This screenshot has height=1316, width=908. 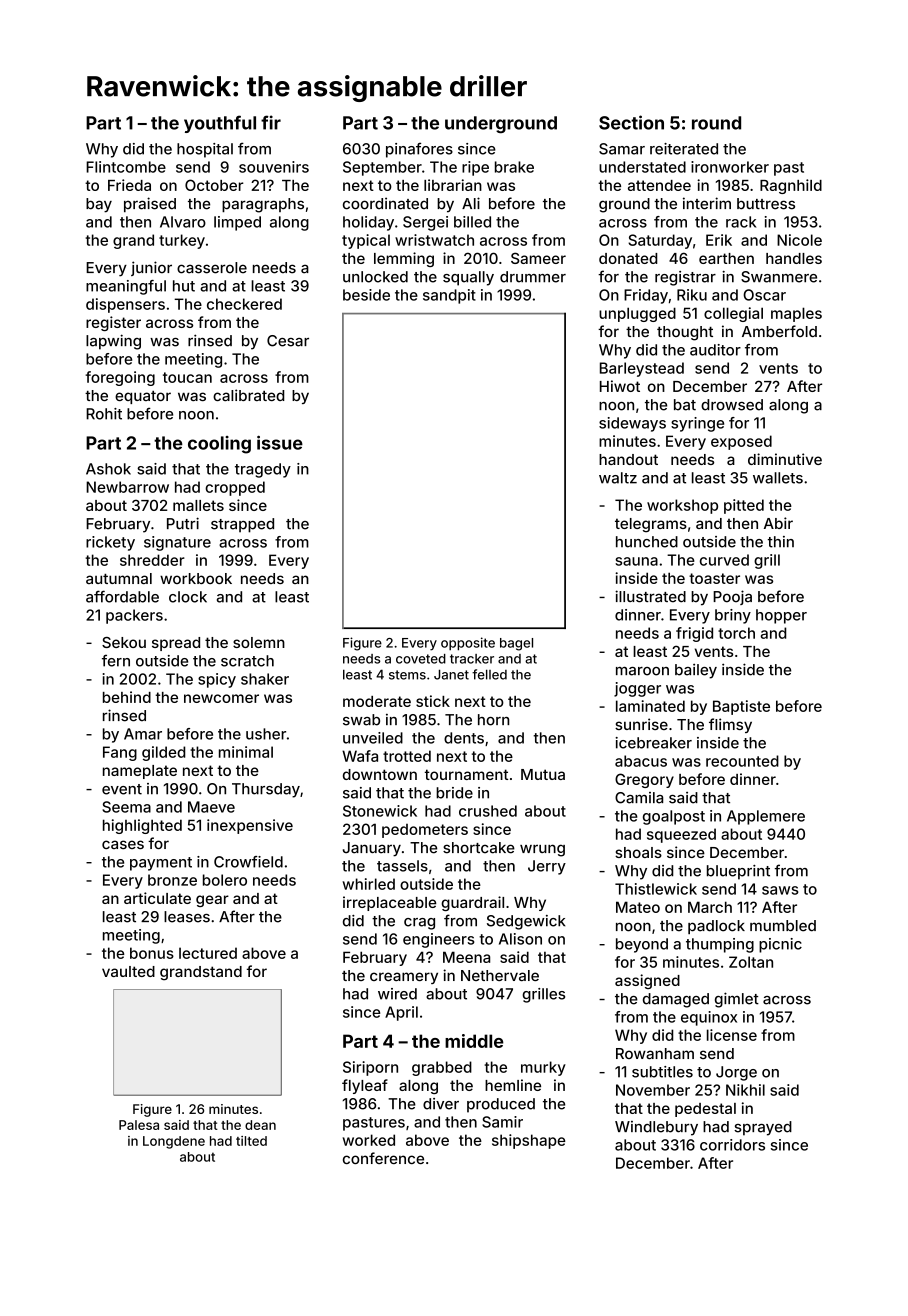 I want to click on subtitles, so click(x=662, y=1072).
